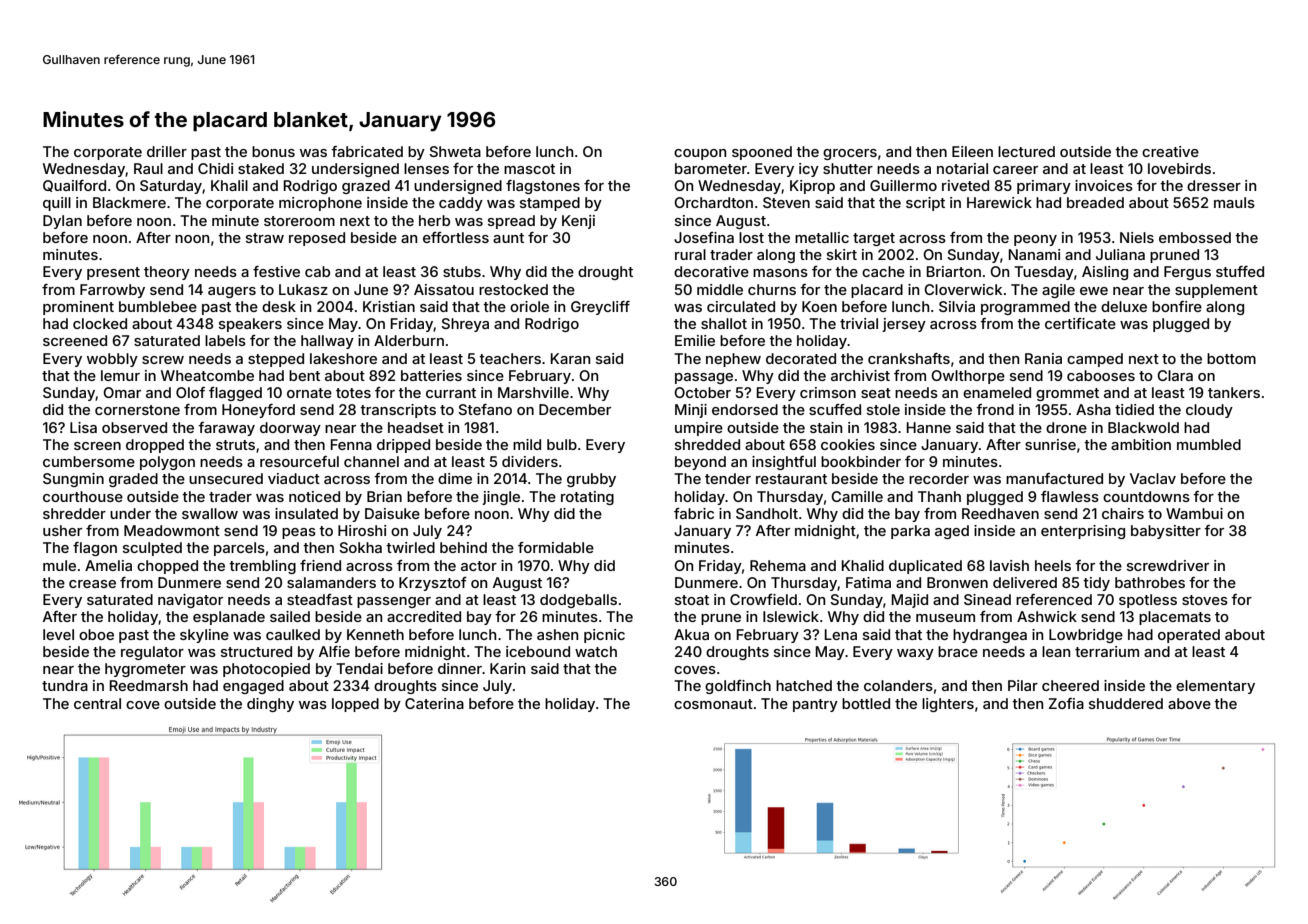 The width and height of the document is (1308, 924). I want to click on spooned, so click(762, 153).
